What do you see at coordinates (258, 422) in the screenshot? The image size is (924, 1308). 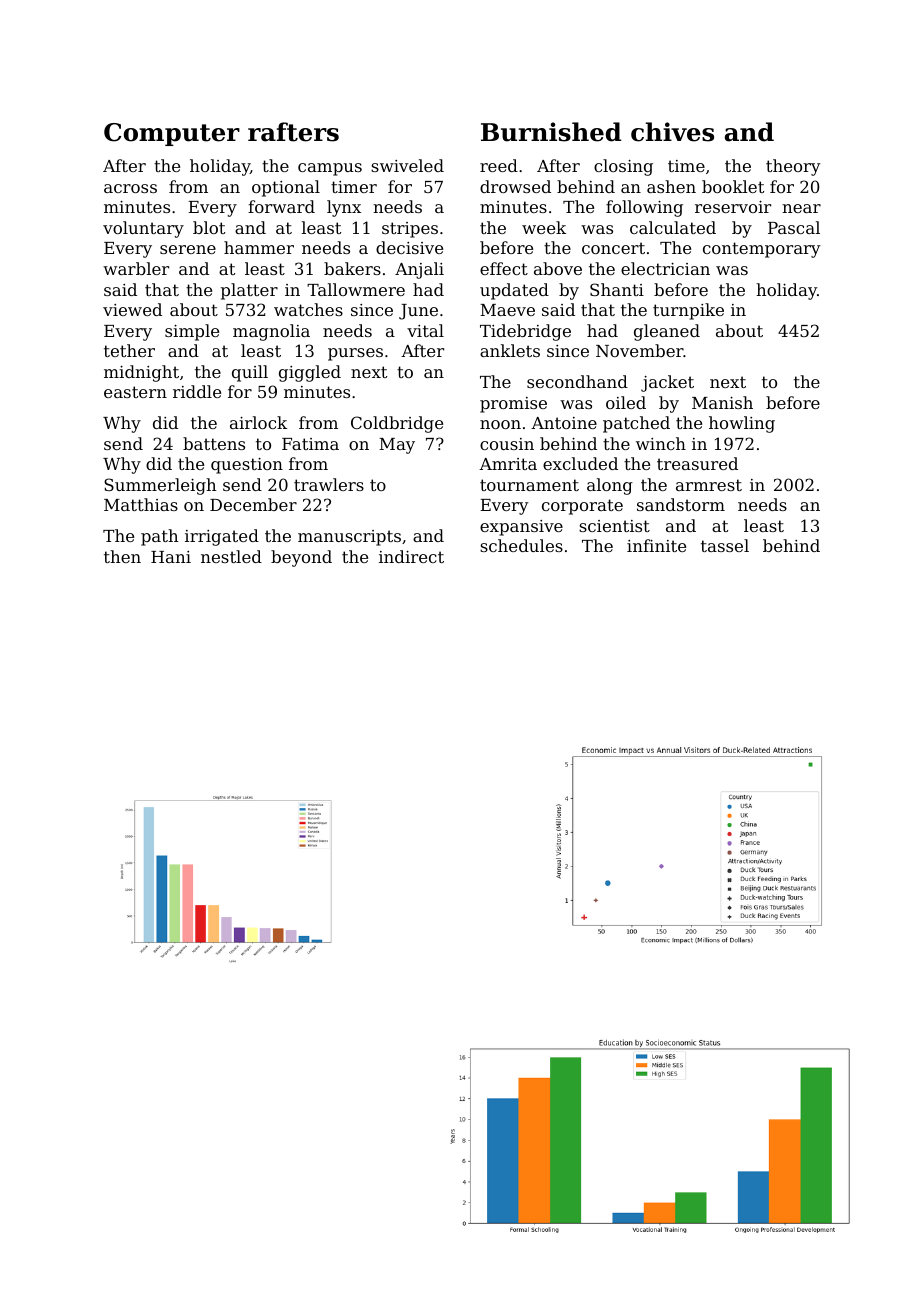 I see `airlock` at bounding box center [258, 422].
